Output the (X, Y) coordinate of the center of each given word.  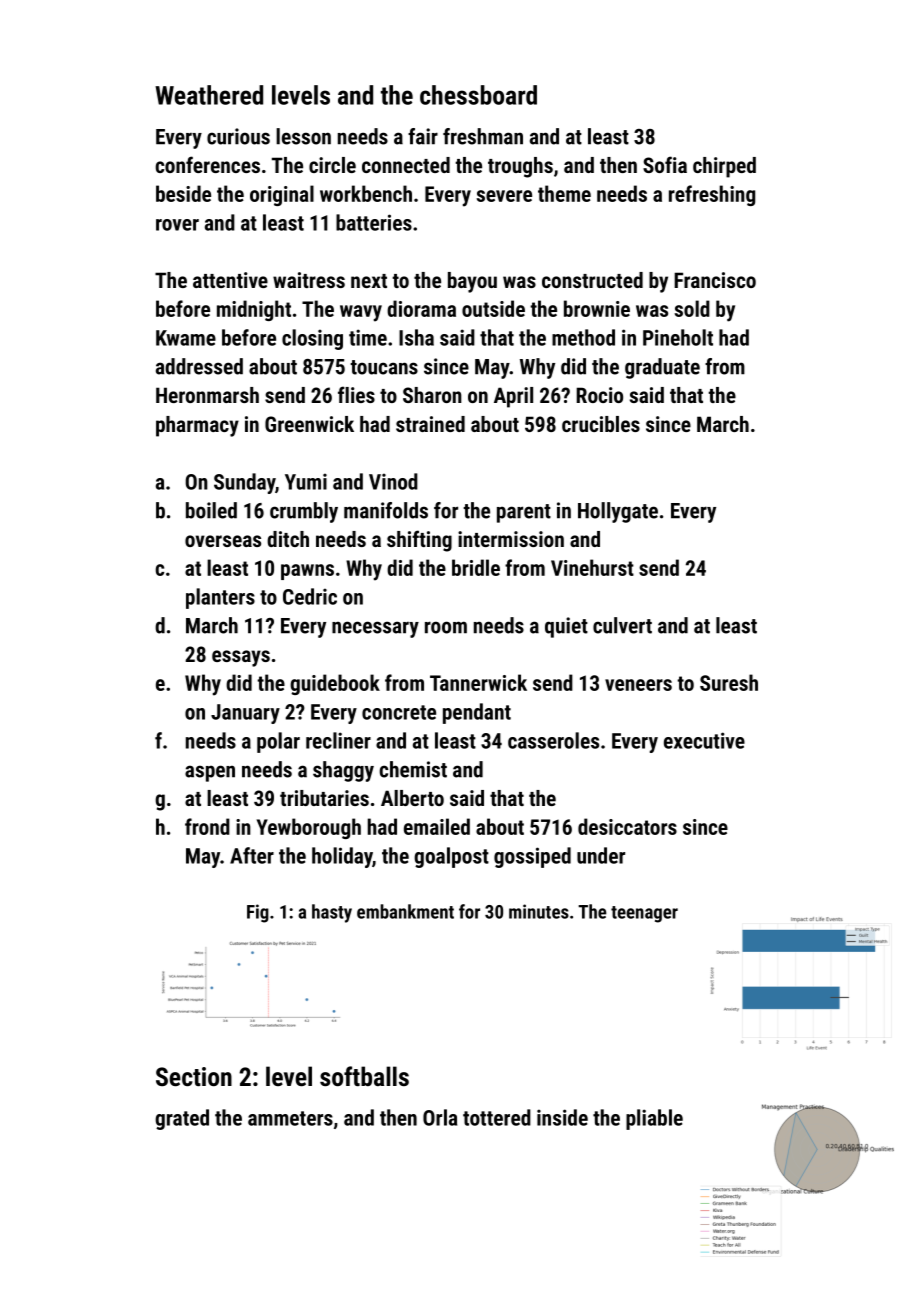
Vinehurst (592, 567)
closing (312, 339)
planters (220, 598)
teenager (644, 914)
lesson (303, 136)
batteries (374, 222)
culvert (622, 625)
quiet (566, 627)
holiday (342, 857)
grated (182, 1119)
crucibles (601, 424)
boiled (211, 510)
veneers (638, 685)
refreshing (712, 195)
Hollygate (618, 512)
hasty (332, 913)
